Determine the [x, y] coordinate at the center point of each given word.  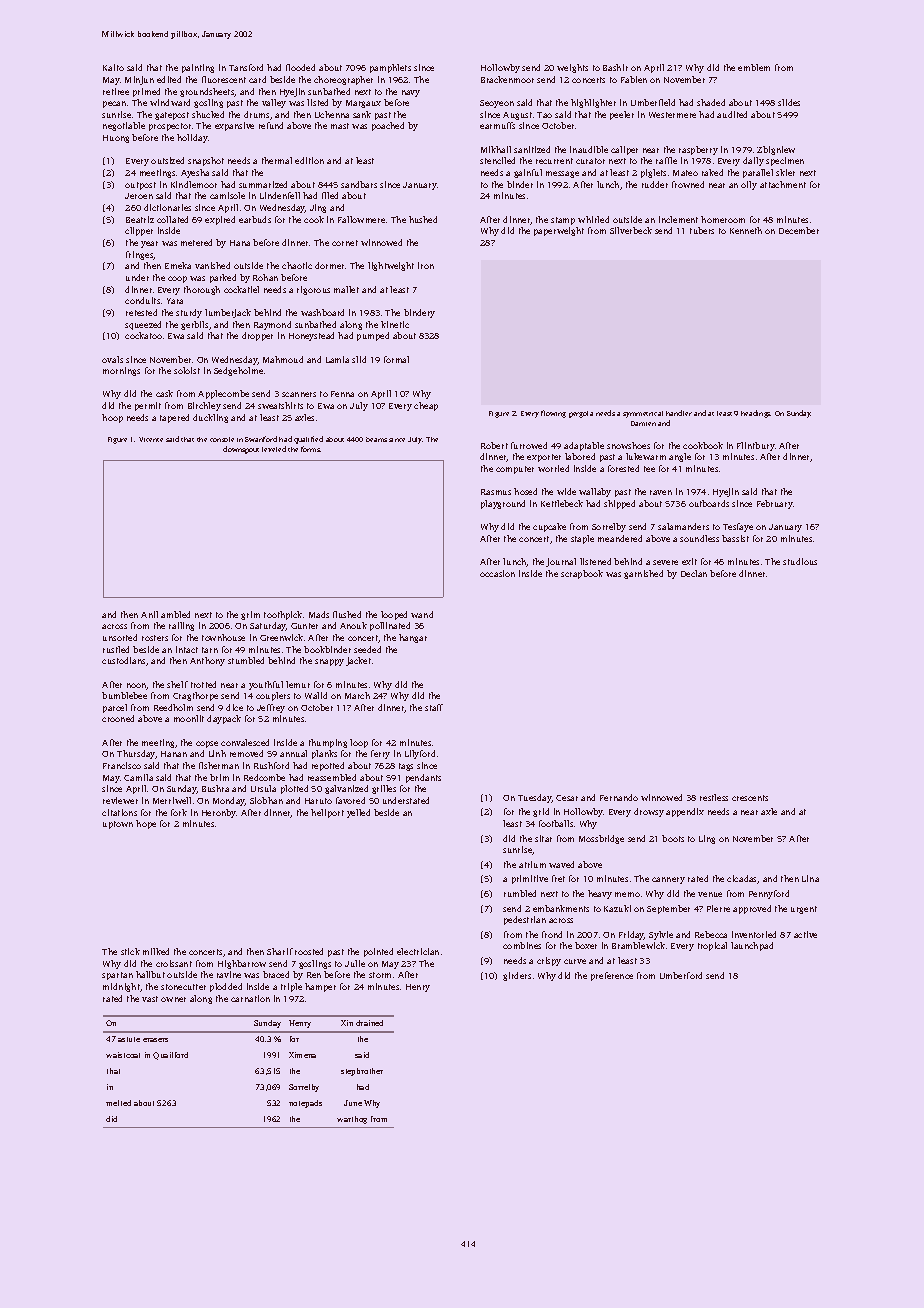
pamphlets [390, 68]
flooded [300, 67]
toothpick [283, 615]
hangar [413, 638]
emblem [754, 67]
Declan [694, 573]
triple [291, 987]
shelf [177, 684]
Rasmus [496, 492]
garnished [643, 574]
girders [517, 976]
